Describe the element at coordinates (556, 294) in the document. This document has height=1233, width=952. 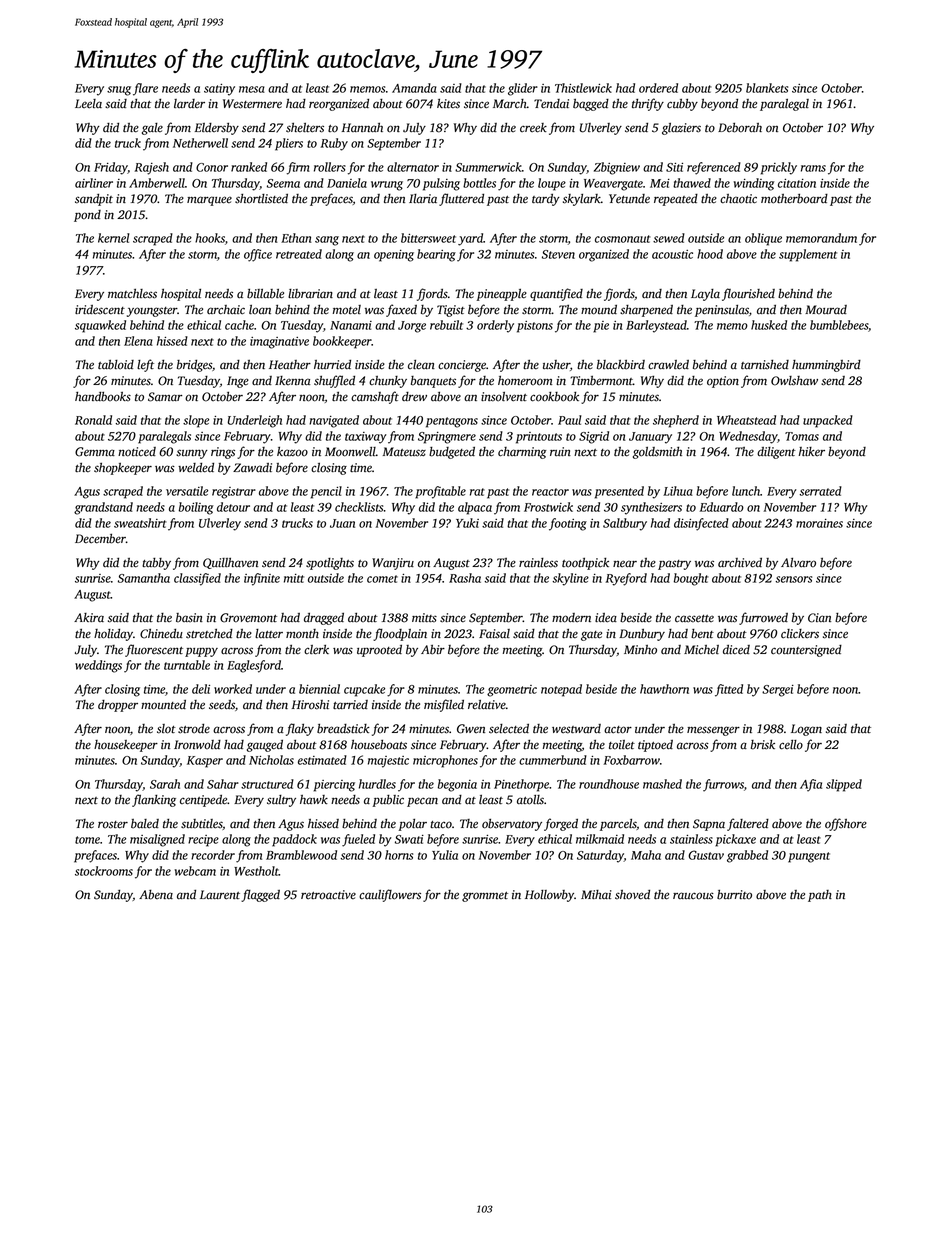
I see `quantified` at that location.
